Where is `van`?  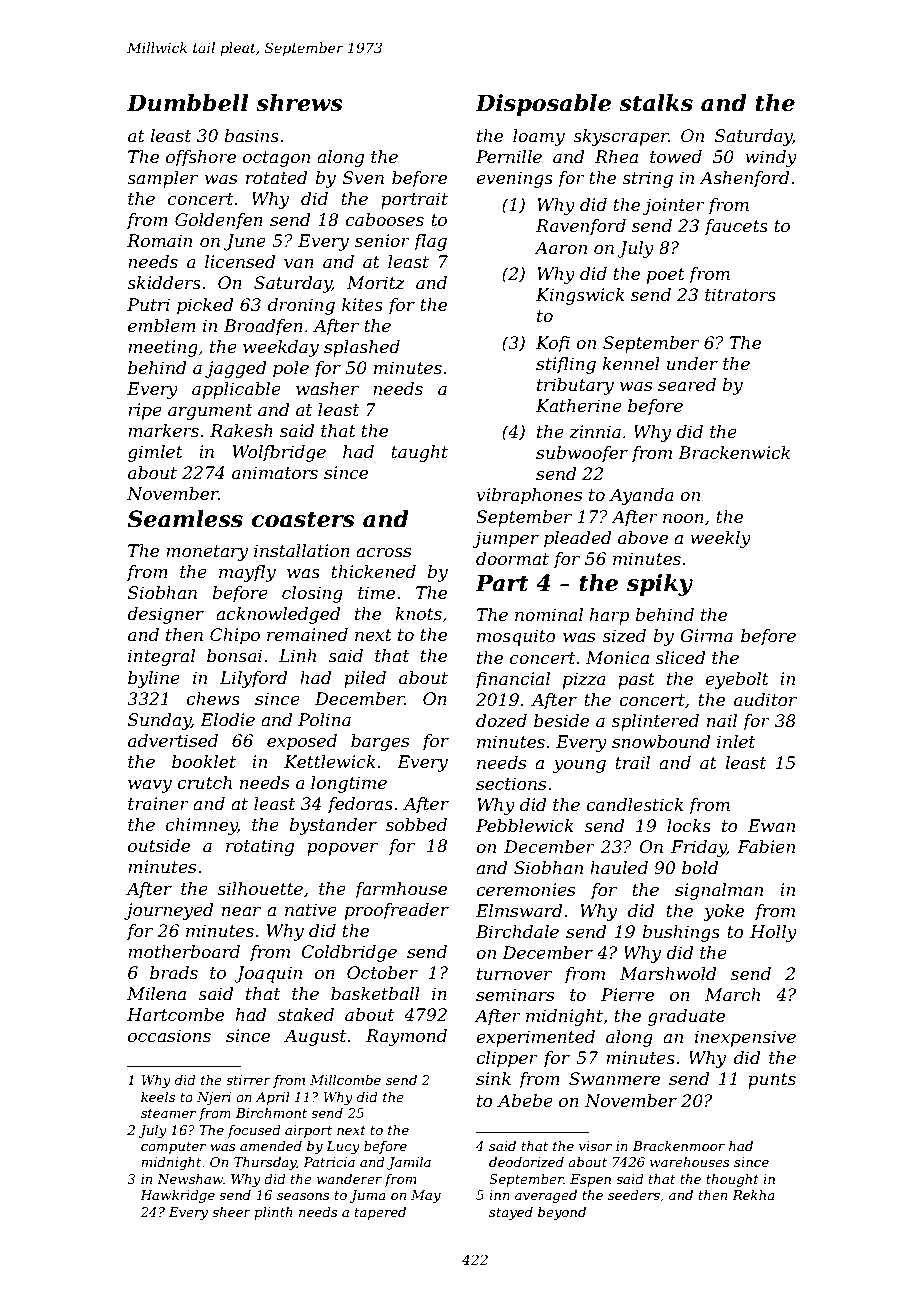
van is located at coordinates (299, 263).
